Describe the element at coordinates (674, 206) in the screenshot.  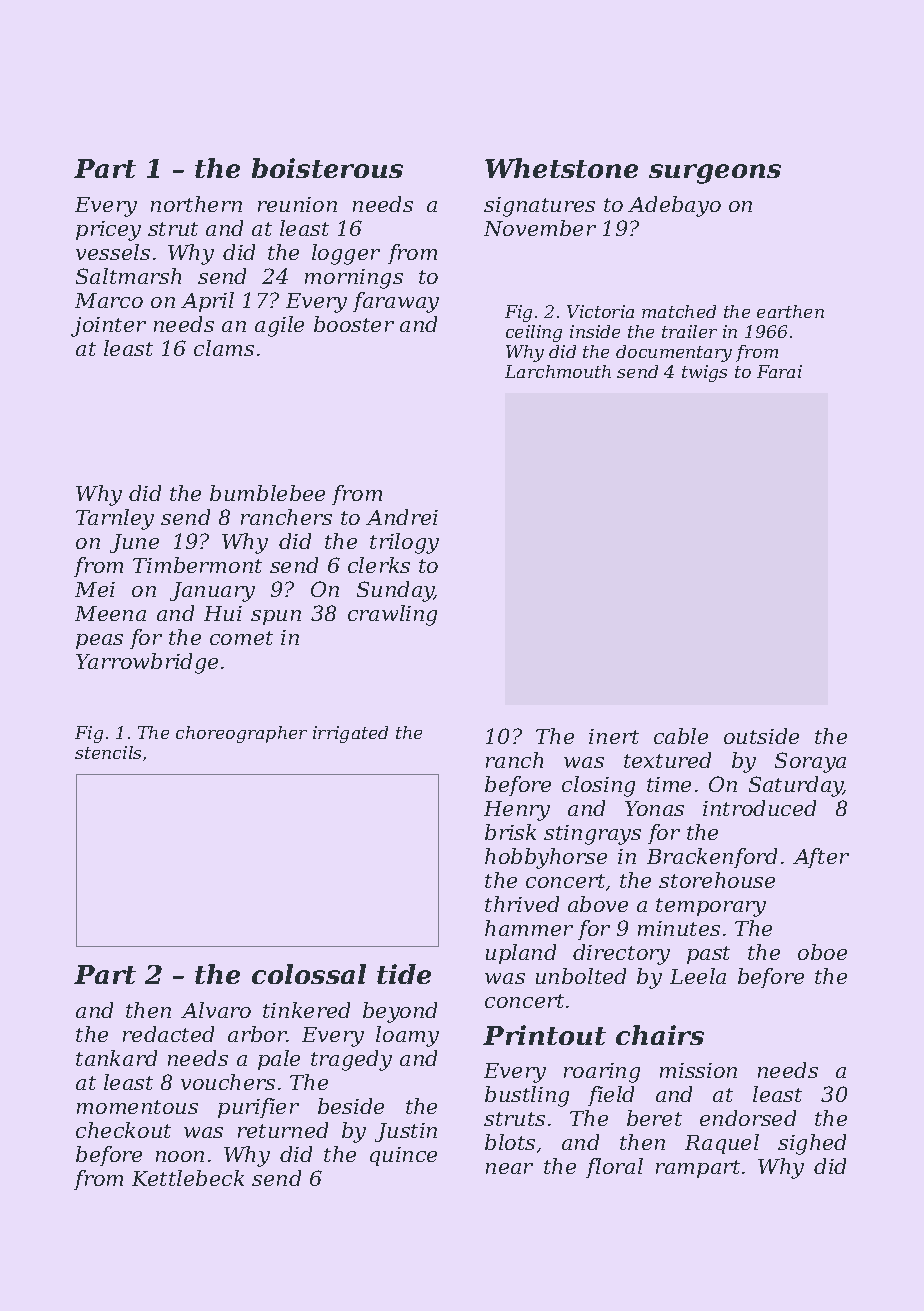
I see `Adebayo` at that location.
